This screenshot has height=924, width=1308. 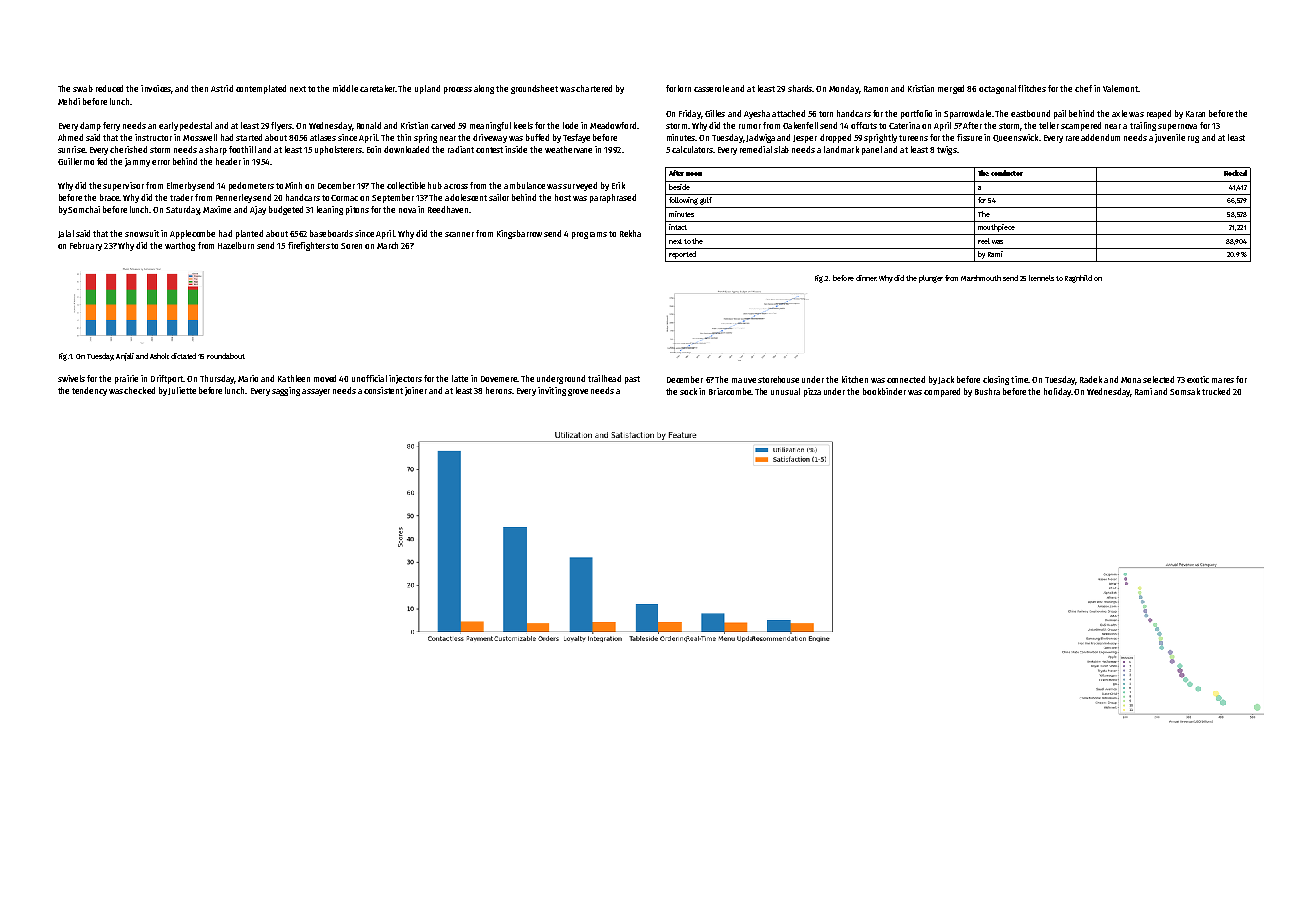 I want to click on Hazelburn, so click(x=236, y=245).
